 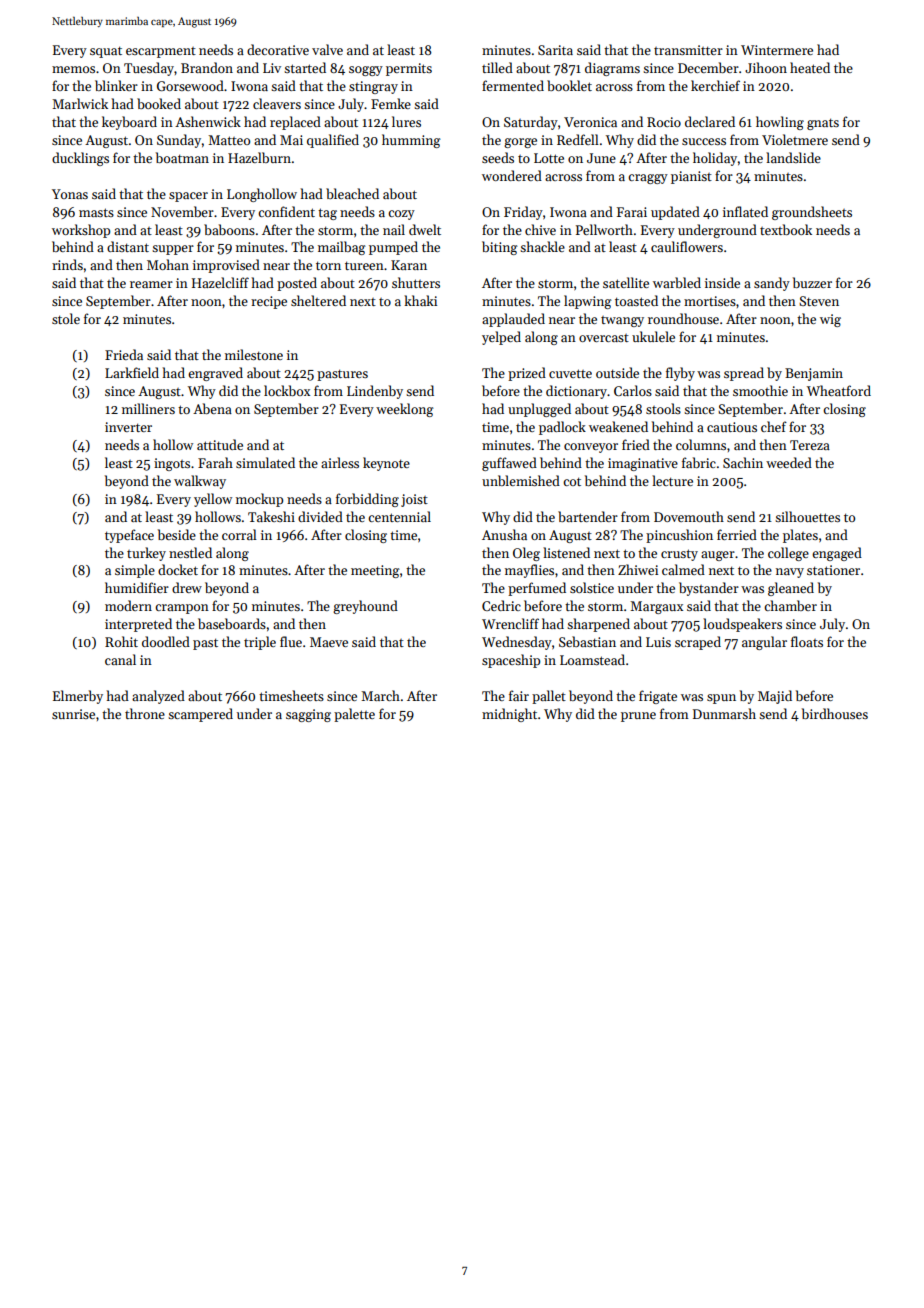 I want to click on updated, so click(x=675, y=213).
